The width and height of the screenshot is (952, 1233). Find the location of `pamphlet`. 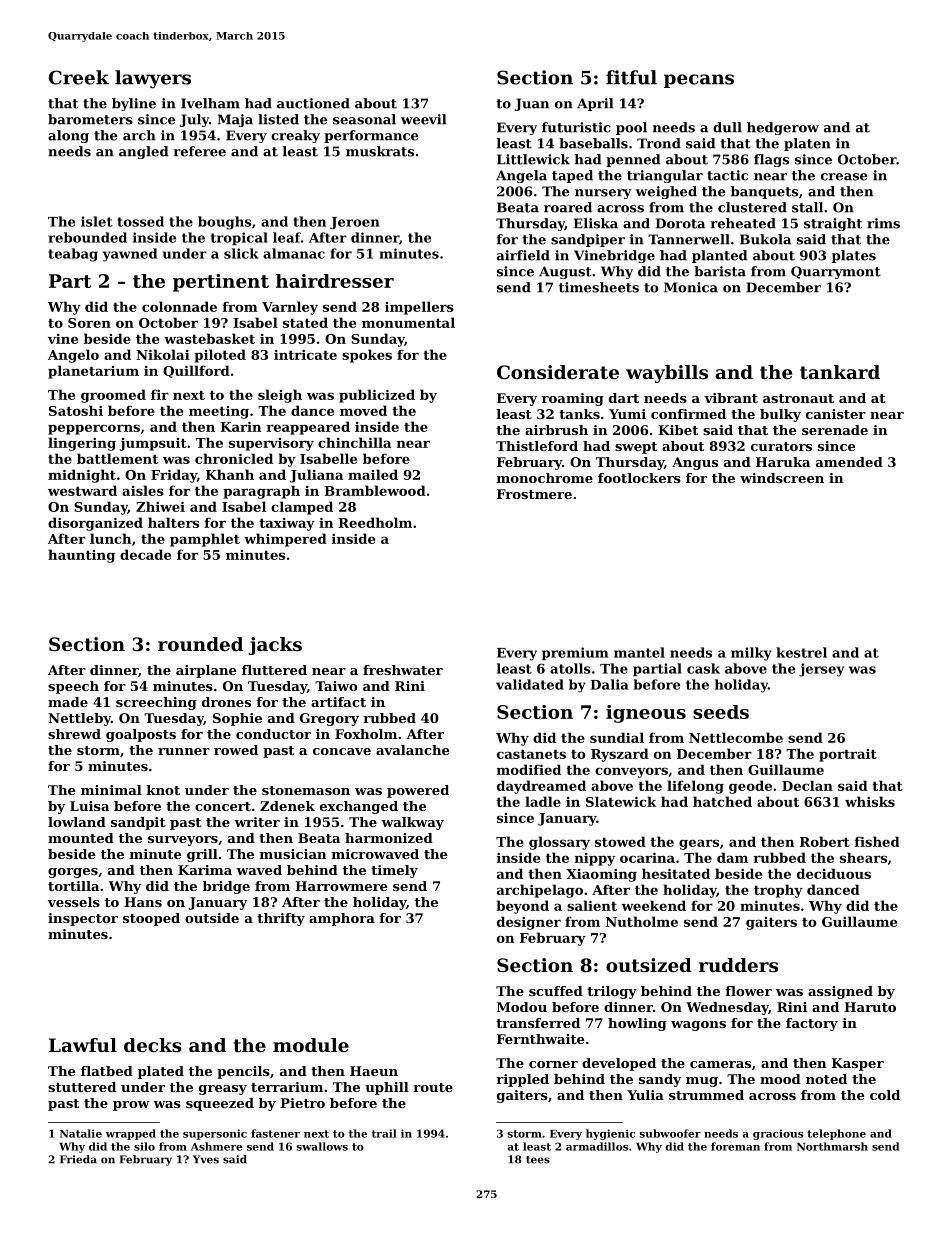

pamphlet is located at coordinates (205, 540).
